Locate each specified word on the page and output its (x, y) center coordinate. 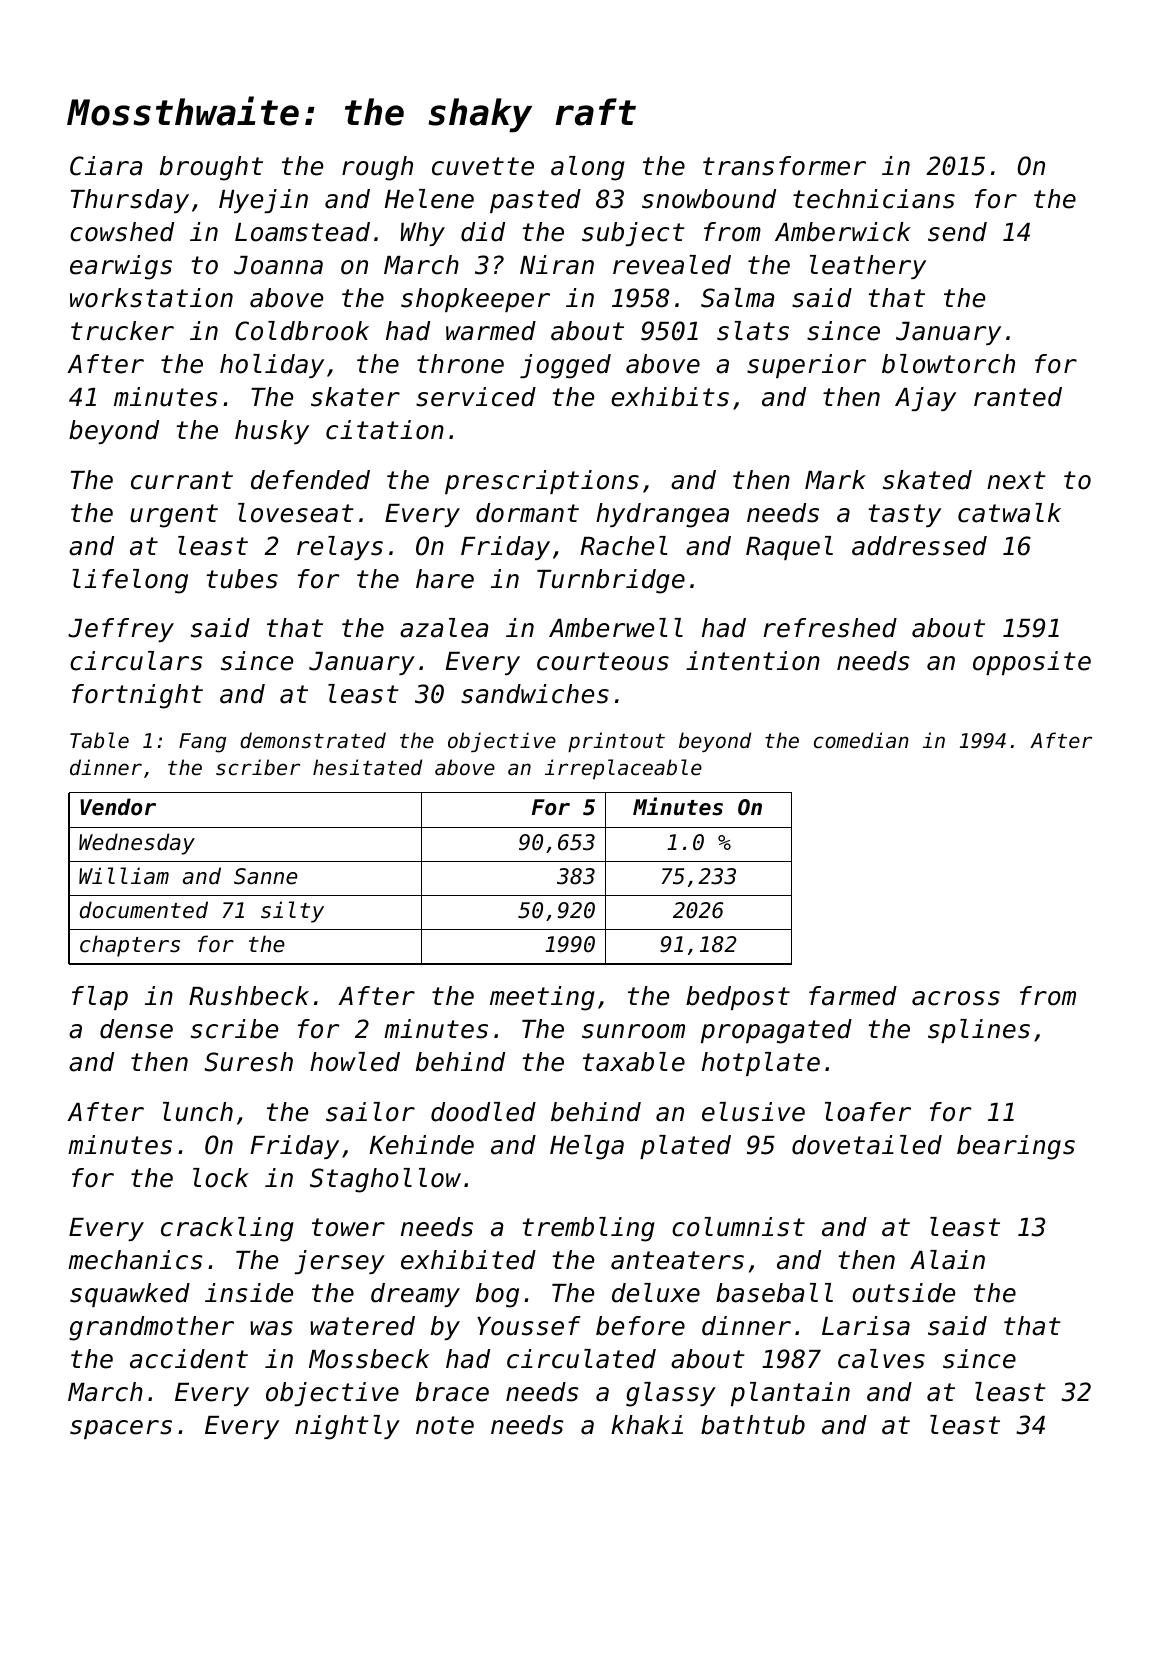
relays (340, 548)
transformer (784, 166)
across (956, 998)
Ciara (106, 166)
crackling (227, 1229)
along (588, 168)
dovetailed (867, 1145)
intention (753, 661)
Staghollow (385, 1180)
